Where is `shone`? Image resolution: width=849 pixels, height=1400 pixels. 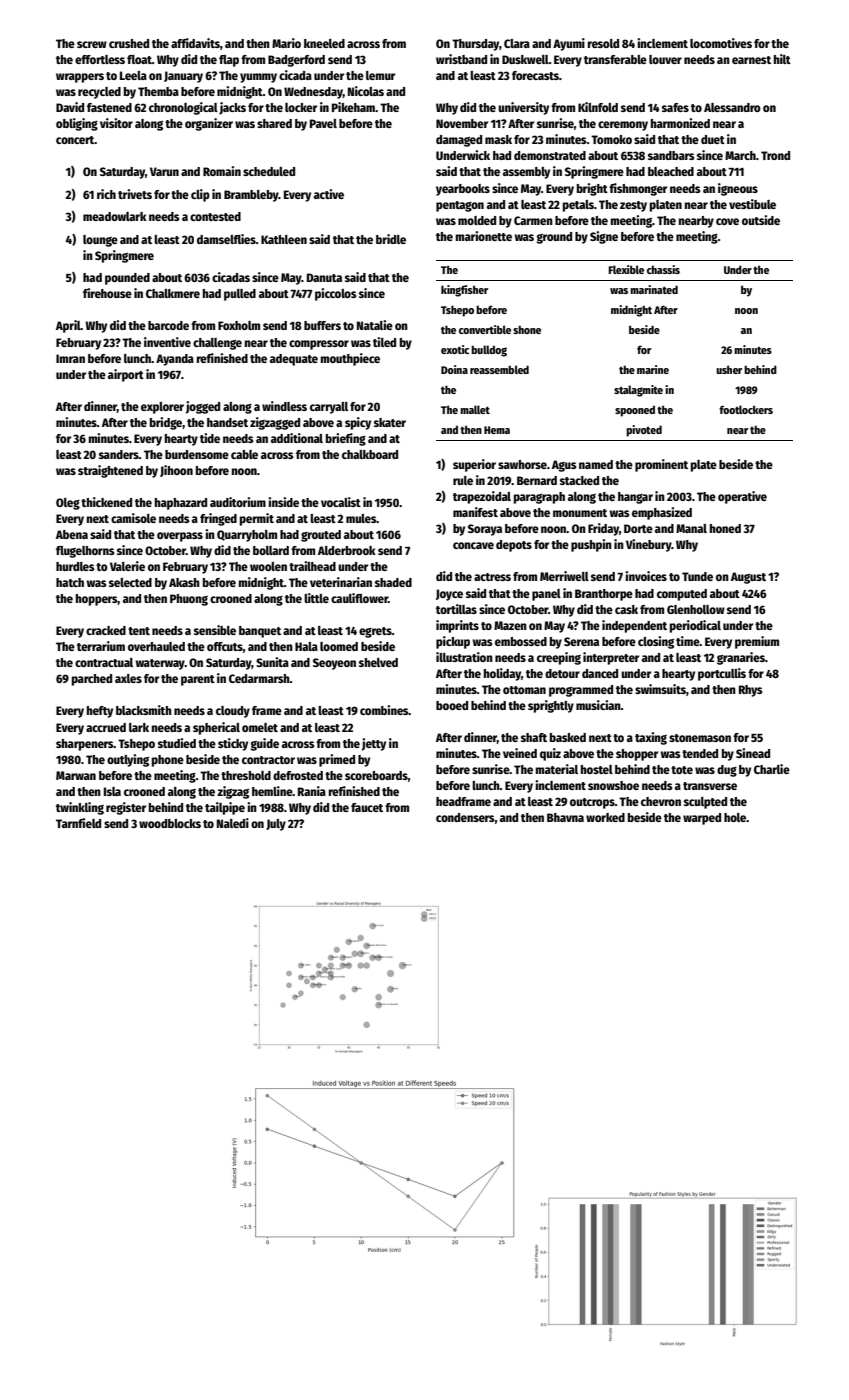 shone is located at coordinates (527, 330).
